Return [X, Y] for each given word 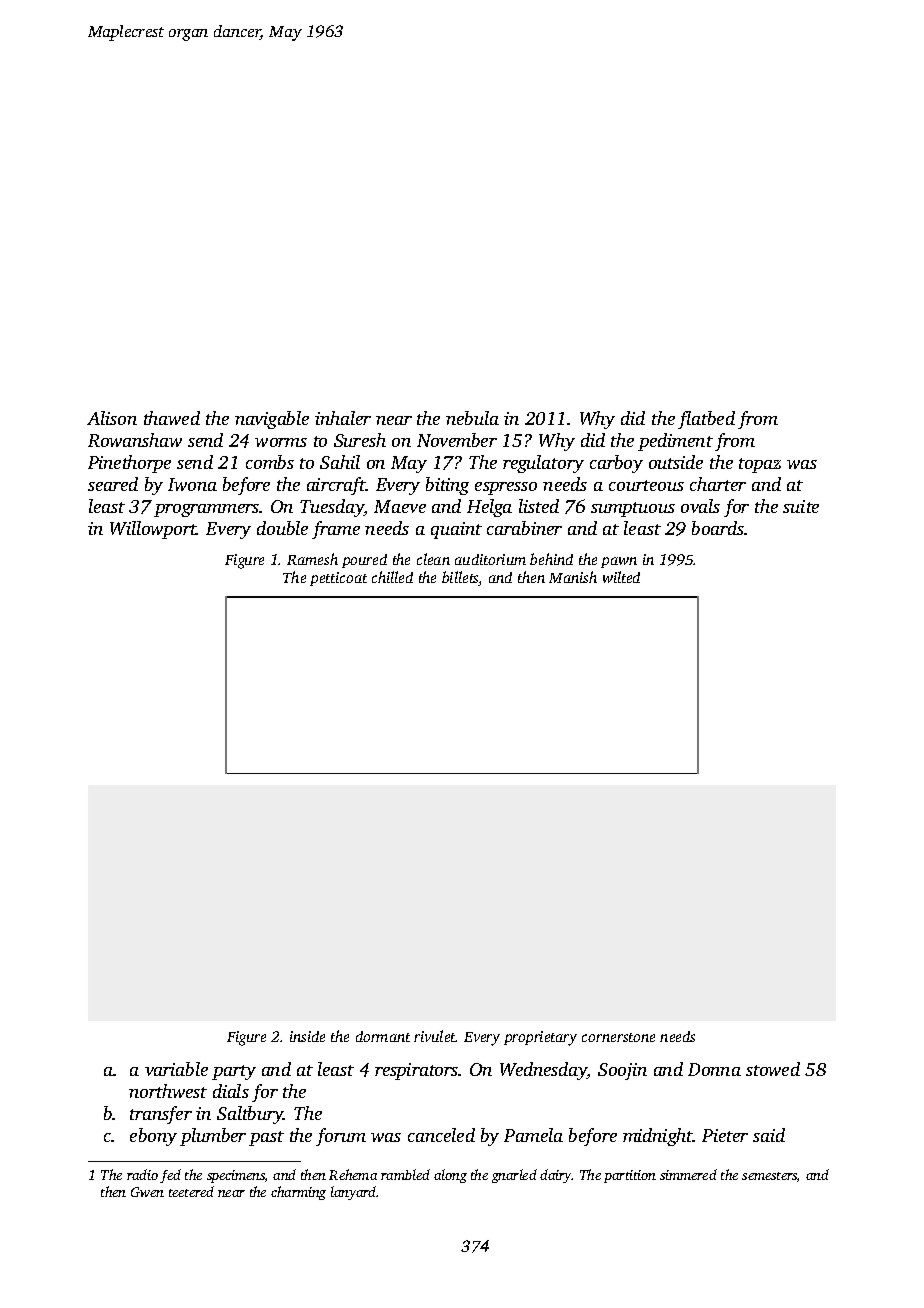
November [457, 440]
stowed [773, 1069]
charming [298, 1193]
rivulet [435, 1036]
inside [307, 1036]
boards [718, 528]
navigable [272, 420]
